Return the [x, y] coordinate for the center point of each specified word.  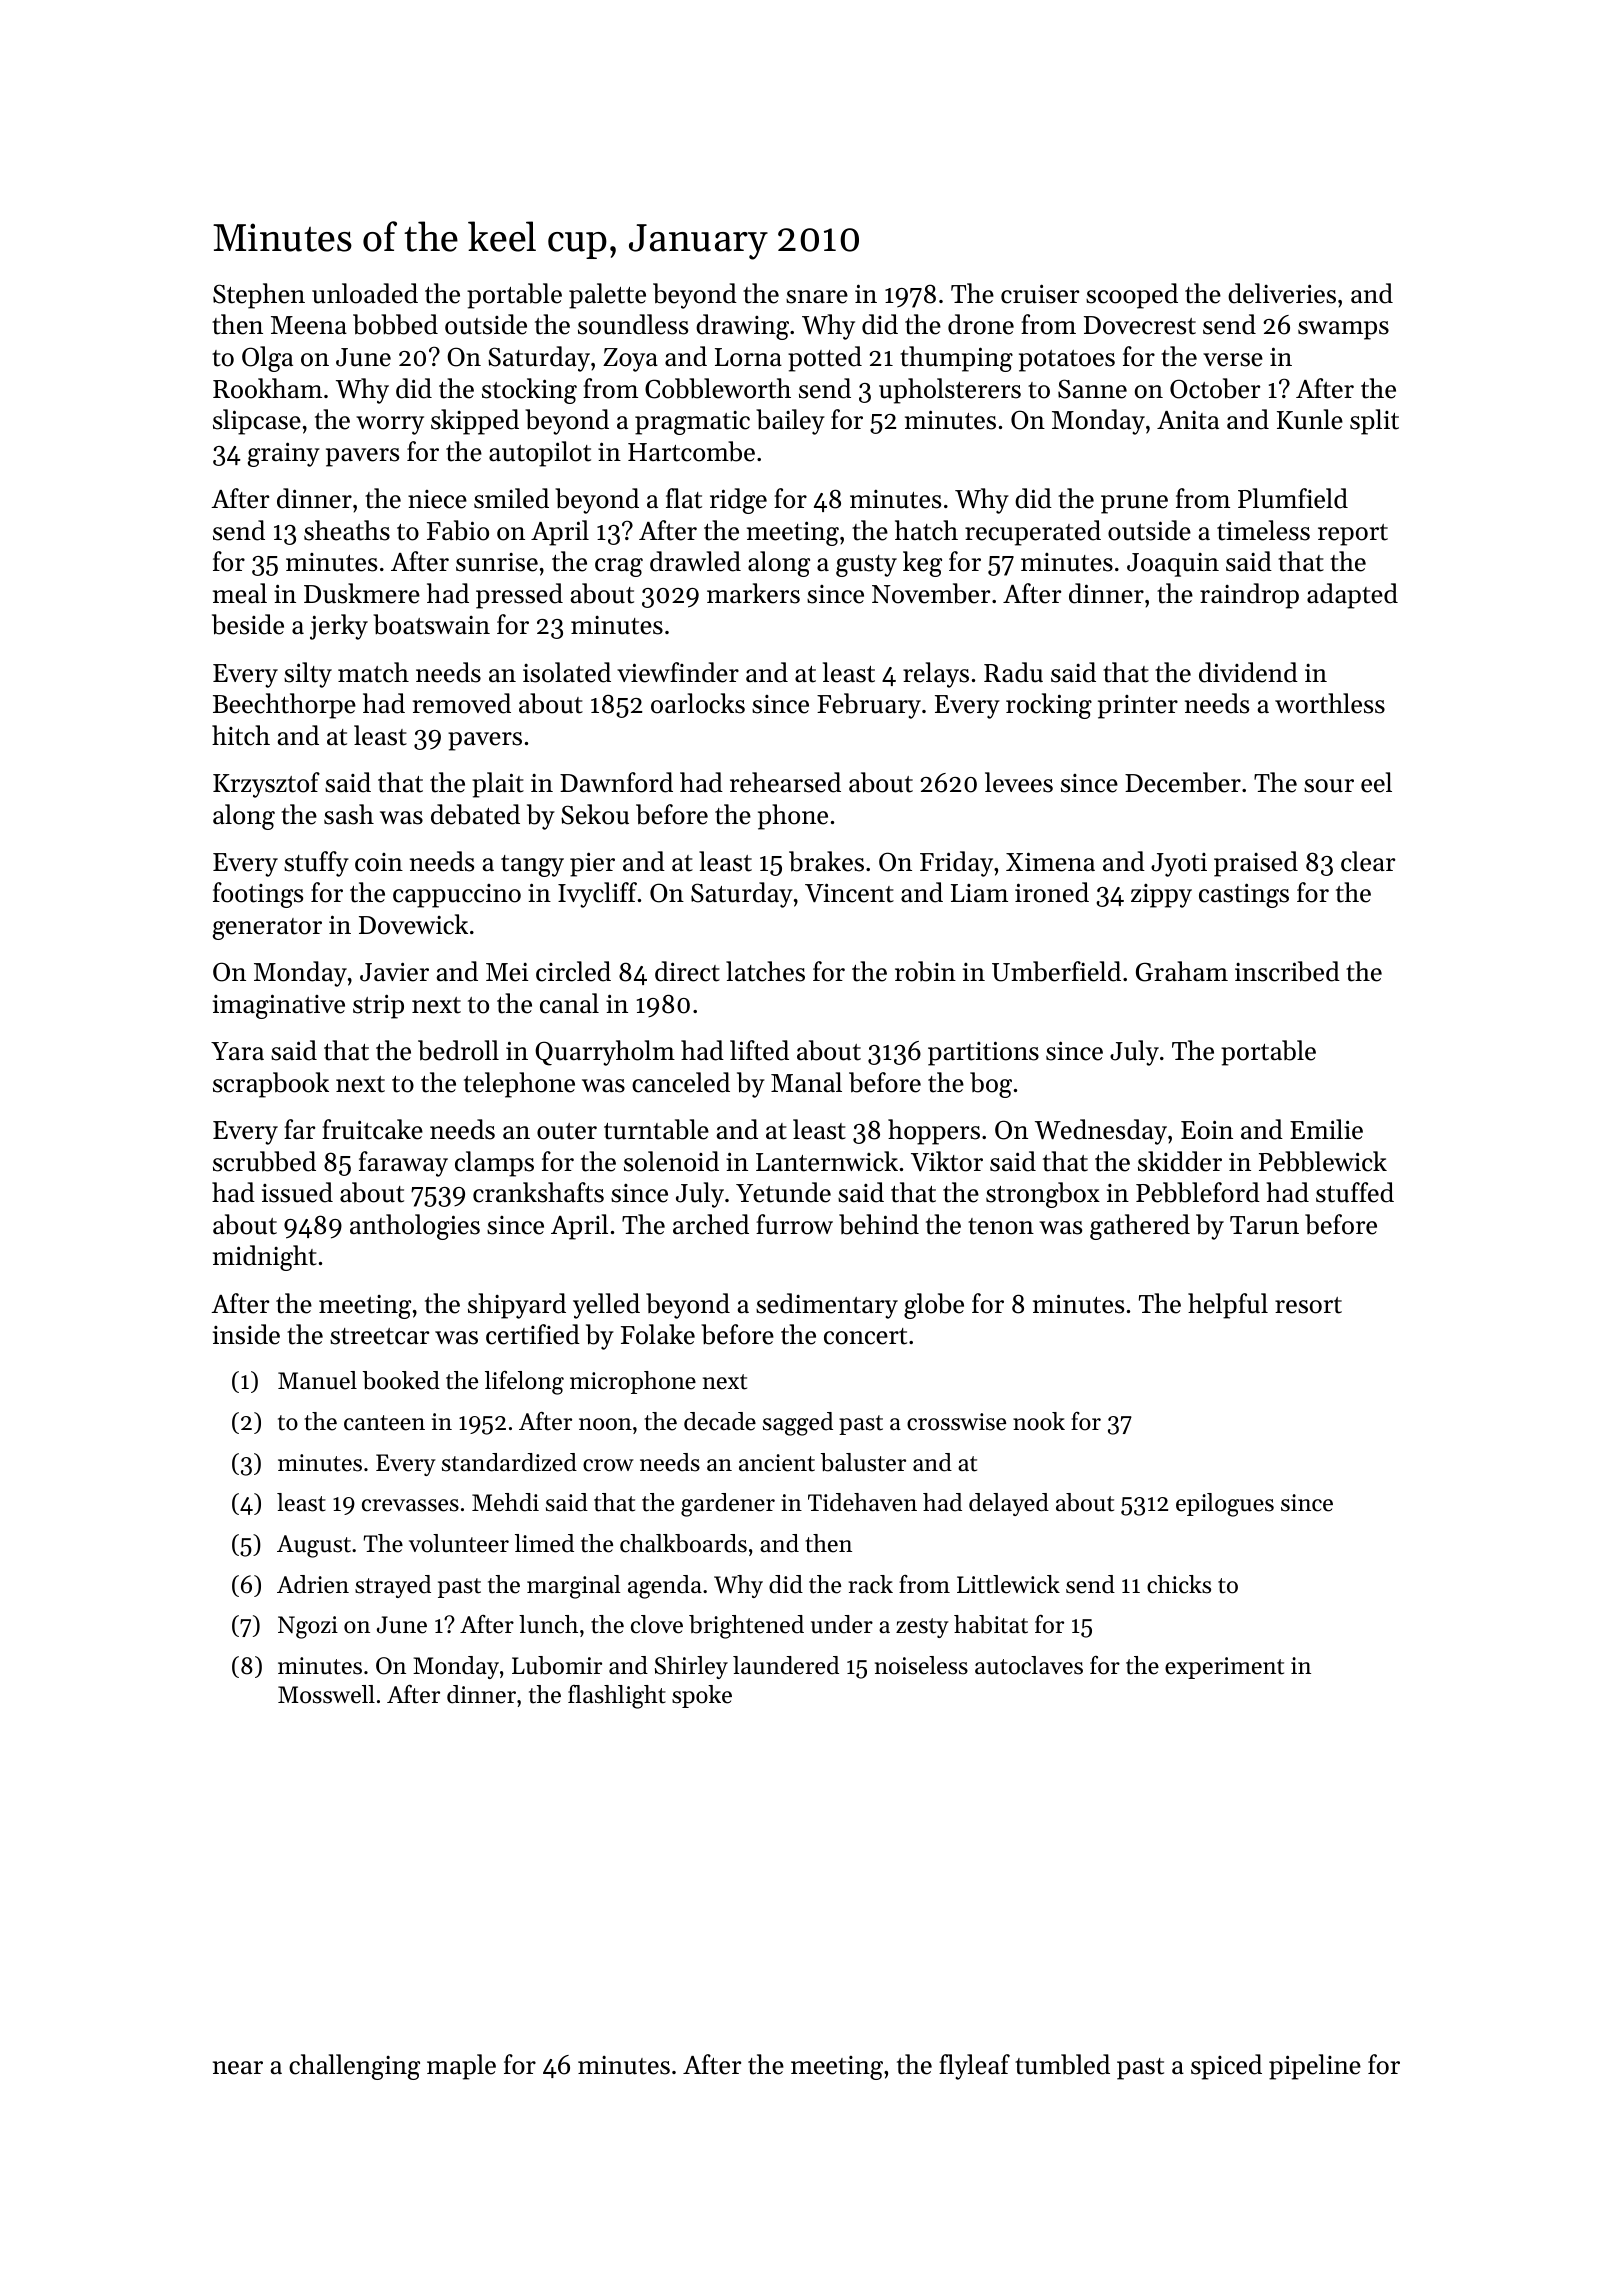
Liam [979, 893]
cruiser [1040, 294]
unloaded [365, 293]
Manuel [317, 1380]
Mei [507, 972]
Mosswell [326, 1694]
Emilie [1326, 1129]
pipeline [1315, 2067]
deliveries [1282, 293]
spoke [702, 1696]
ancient [777, 1463]
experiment [1224, 1668]
